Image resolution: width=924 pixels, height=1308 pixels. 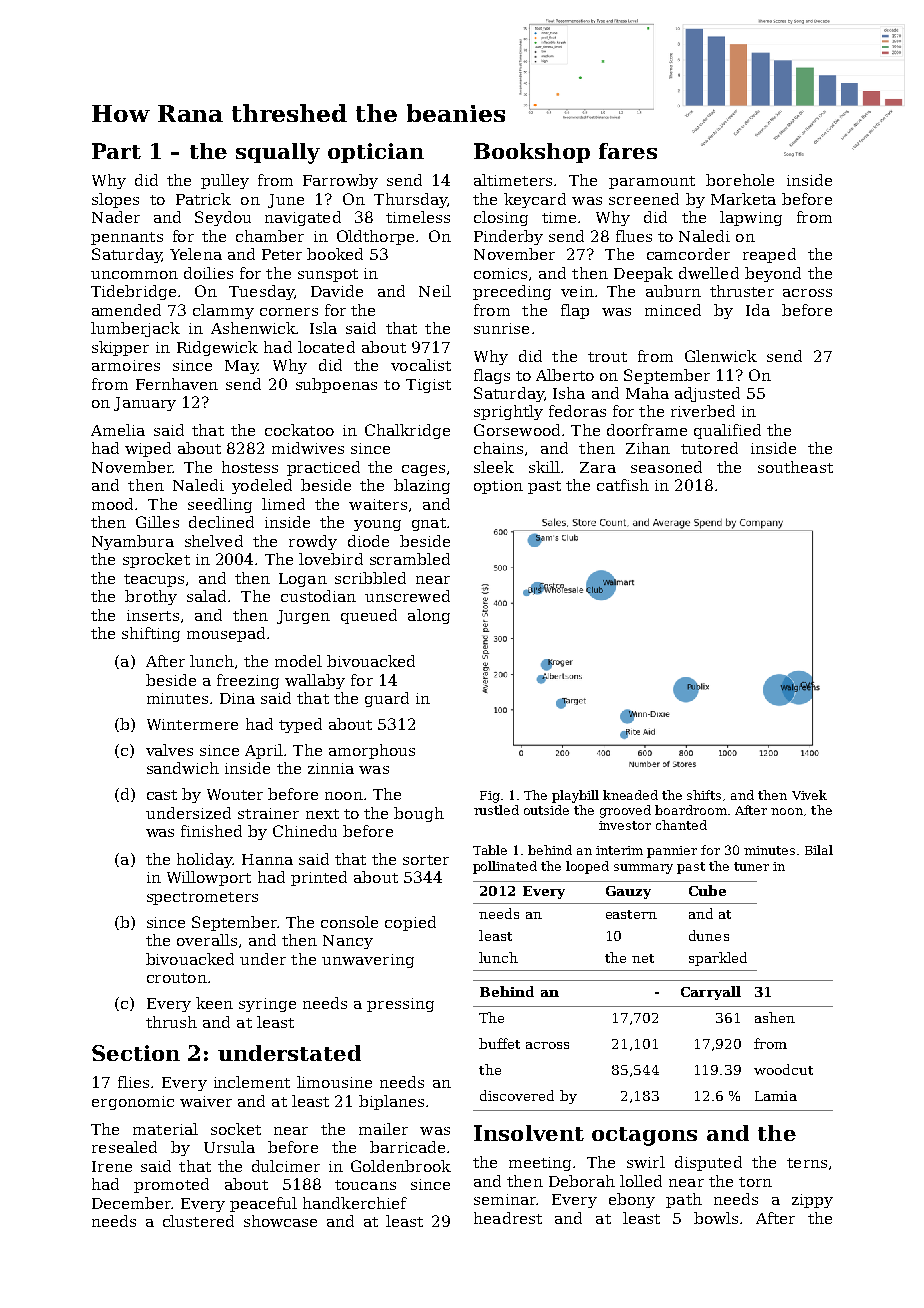 What do you see at coordinates (508, 1218) in the image?
I see `headrest` at bounding box center [508, 1218].
